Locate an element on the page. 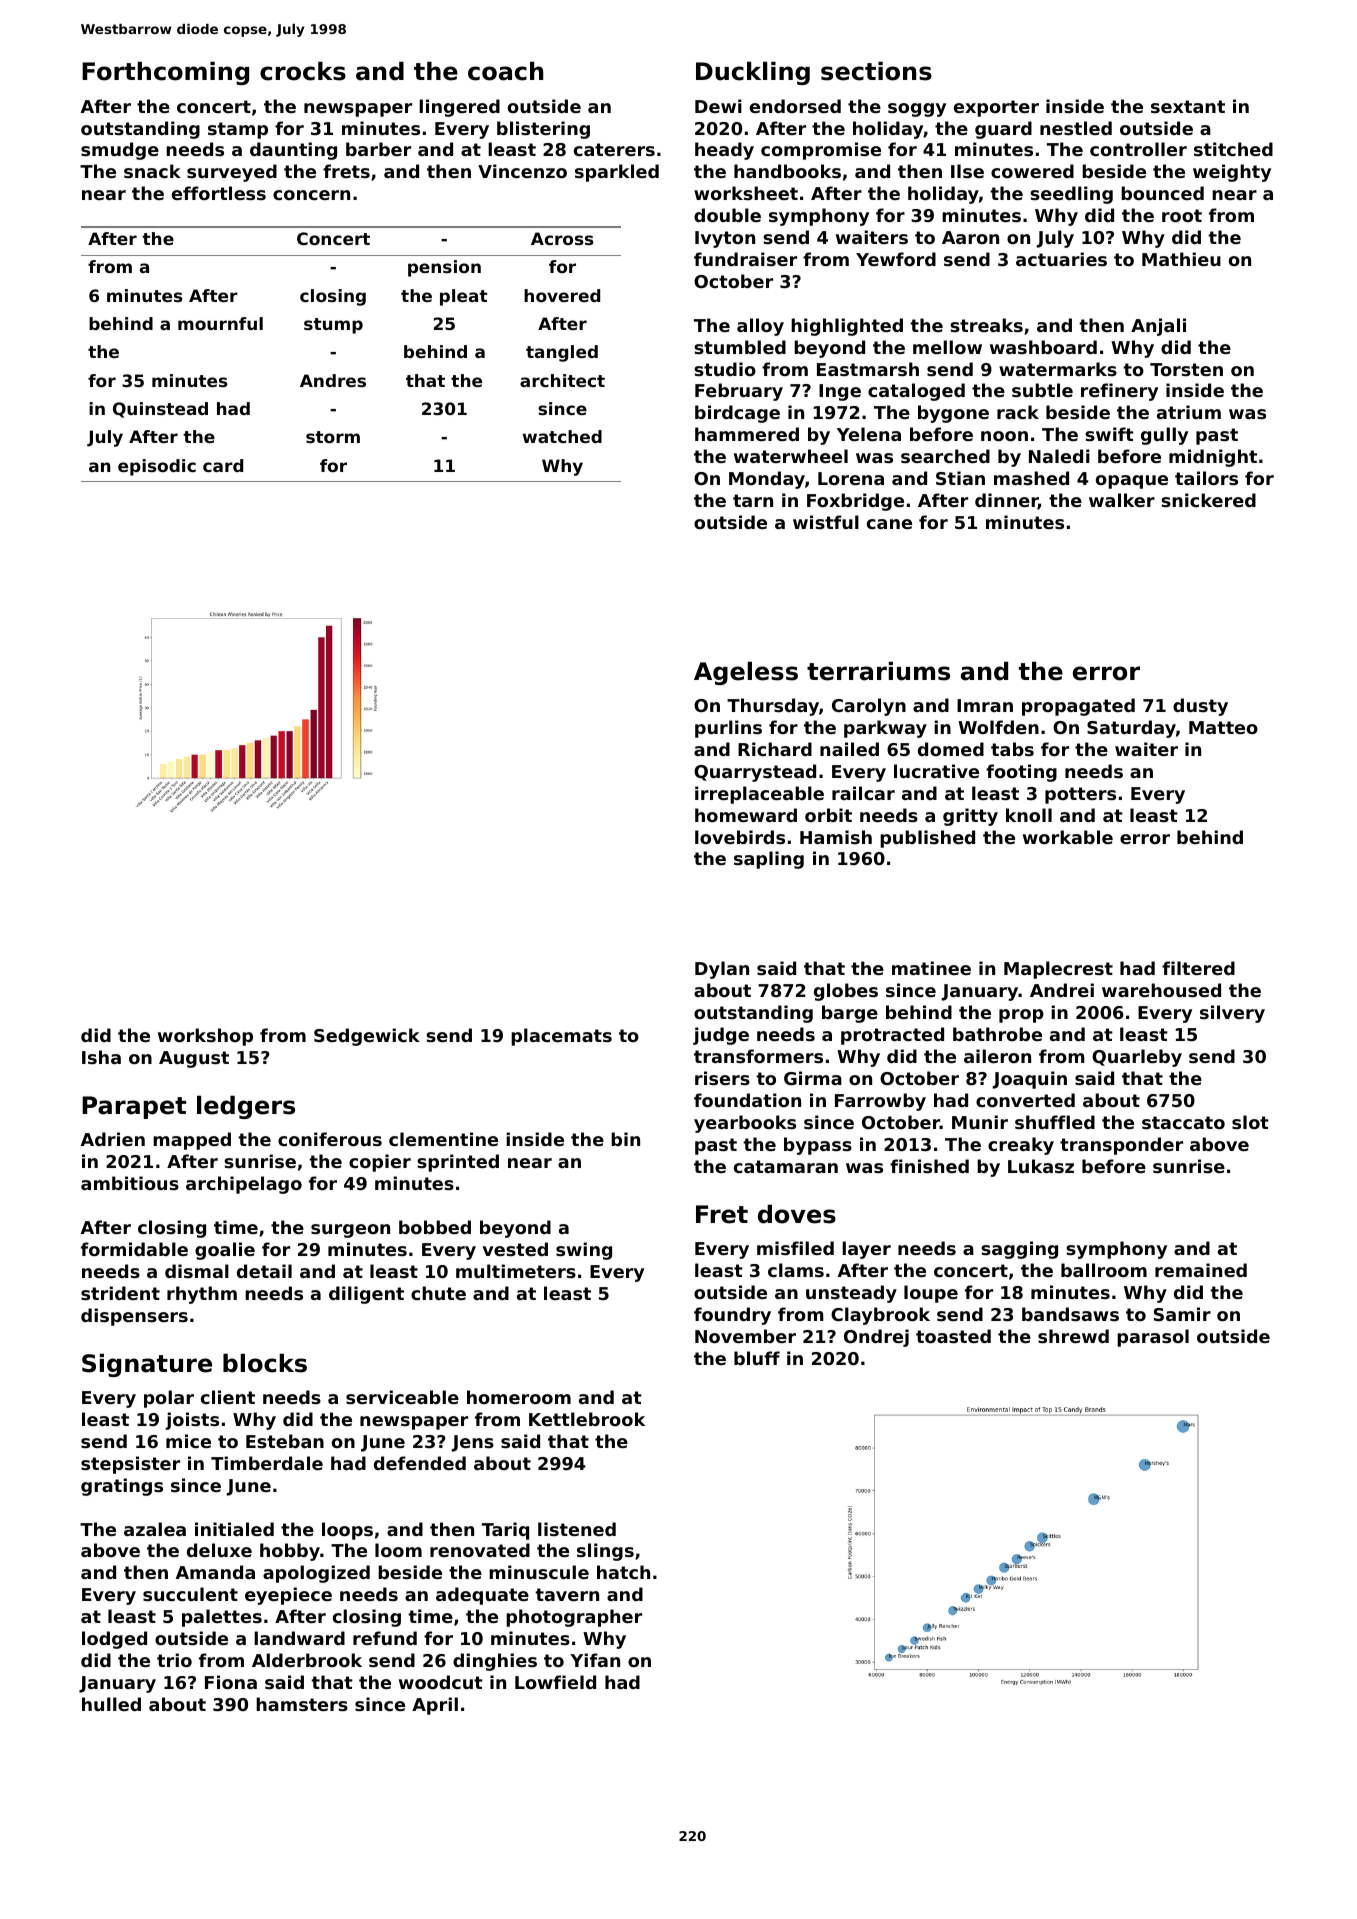 The image size is (1357, 1919). ledgers is located at coordinates (246, 1107).
